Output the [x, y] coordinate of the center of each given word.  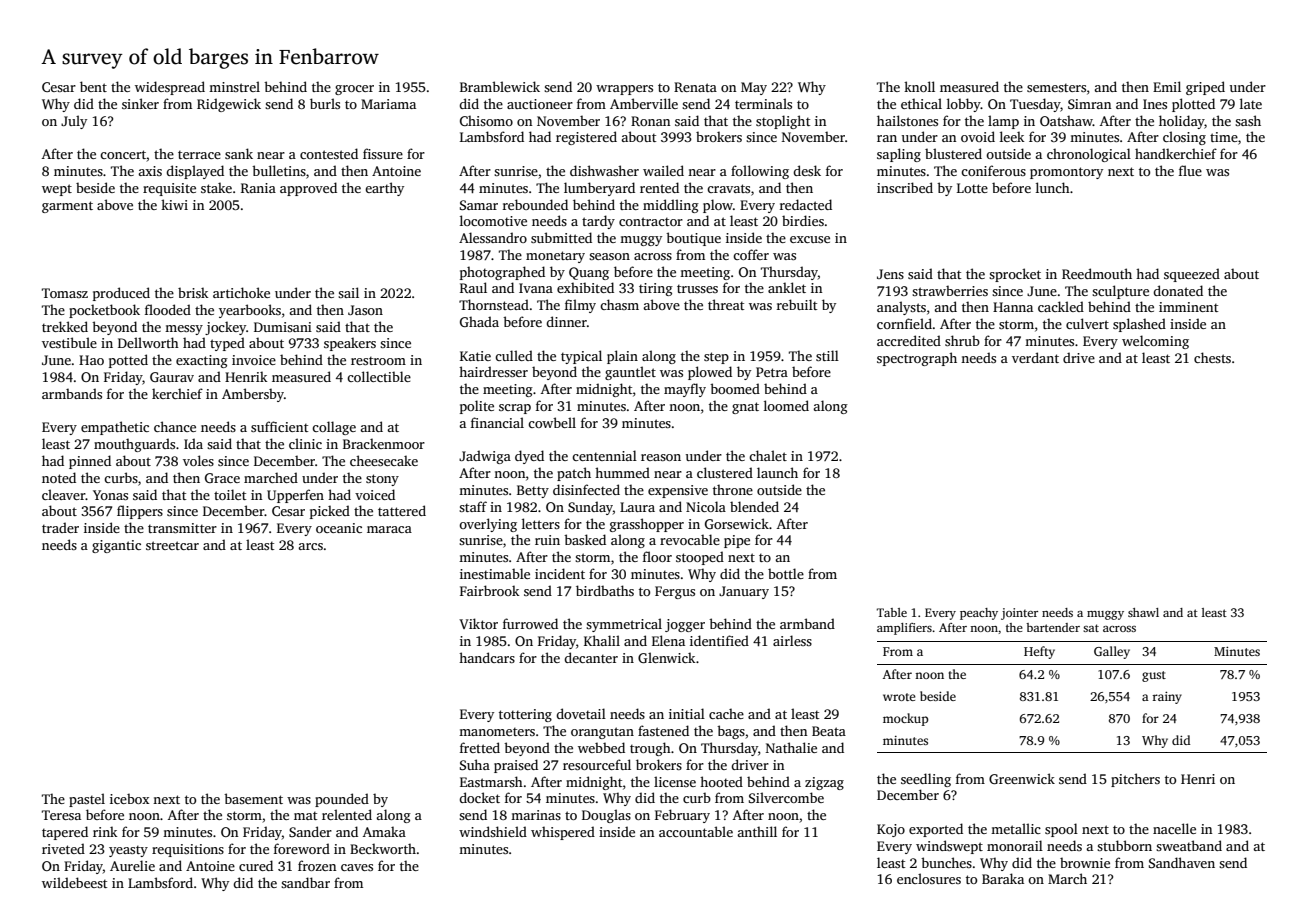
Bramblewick [500, 86]
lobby [964, 105]
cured [256, 865]
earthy [384, 189]
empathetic [115, 428]
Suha [475, 764]
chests [1212, 357]
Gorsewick [737, 523]
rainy [1167, 698]
